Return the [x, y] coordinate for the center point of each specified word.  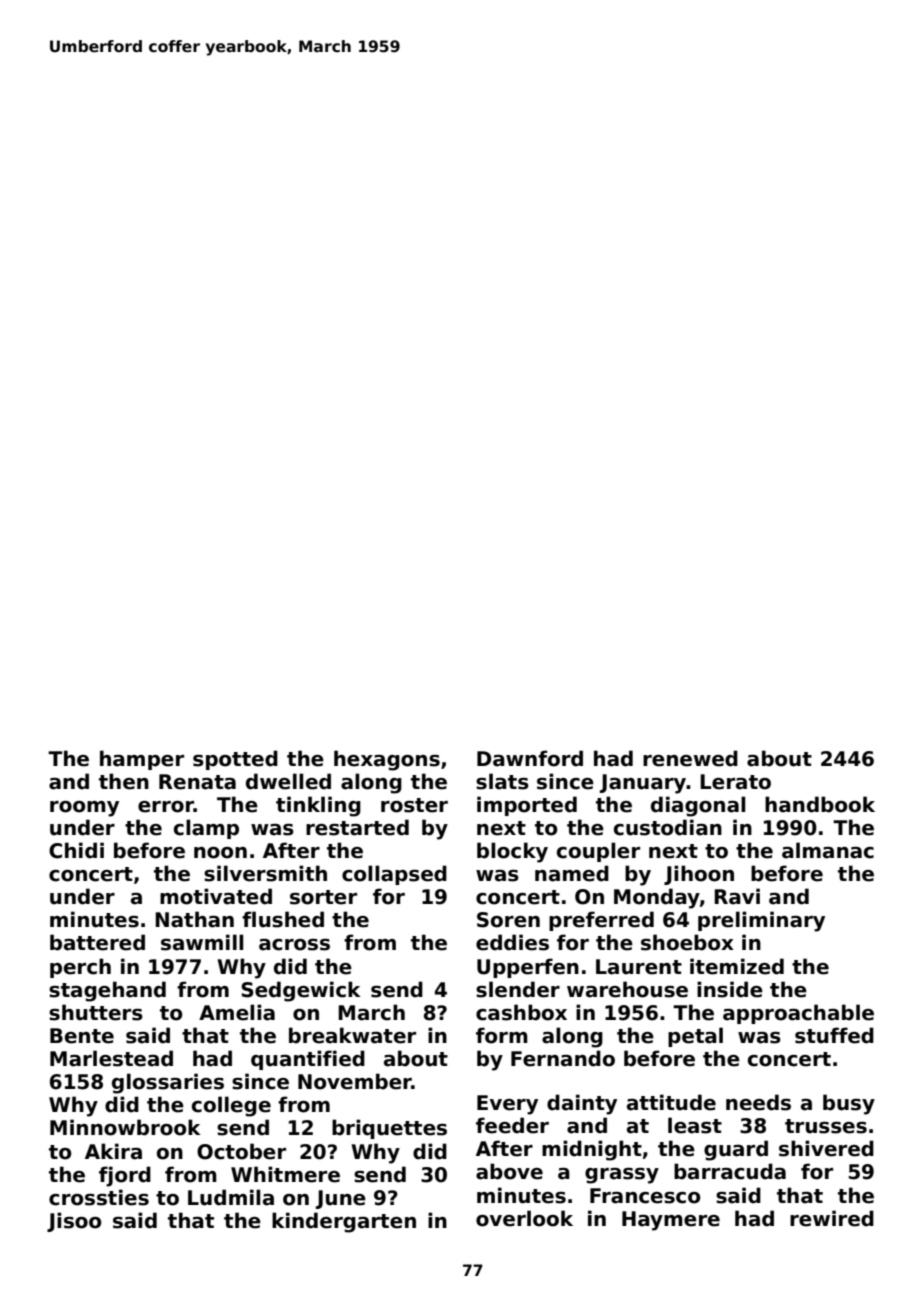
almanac [828, 850]
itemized [737, 966]
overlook [524, 1218]
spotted [235, 760]
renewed [690, 758]
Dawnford [530, 758]
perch [80, 968]
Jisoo [74, 1222]
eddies [512, 942]
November [355, 1081]
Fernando [563, 1058]
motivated [216, 896]
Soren [508, 920]
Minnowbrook [125, 1127]
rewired [832, 1218]
